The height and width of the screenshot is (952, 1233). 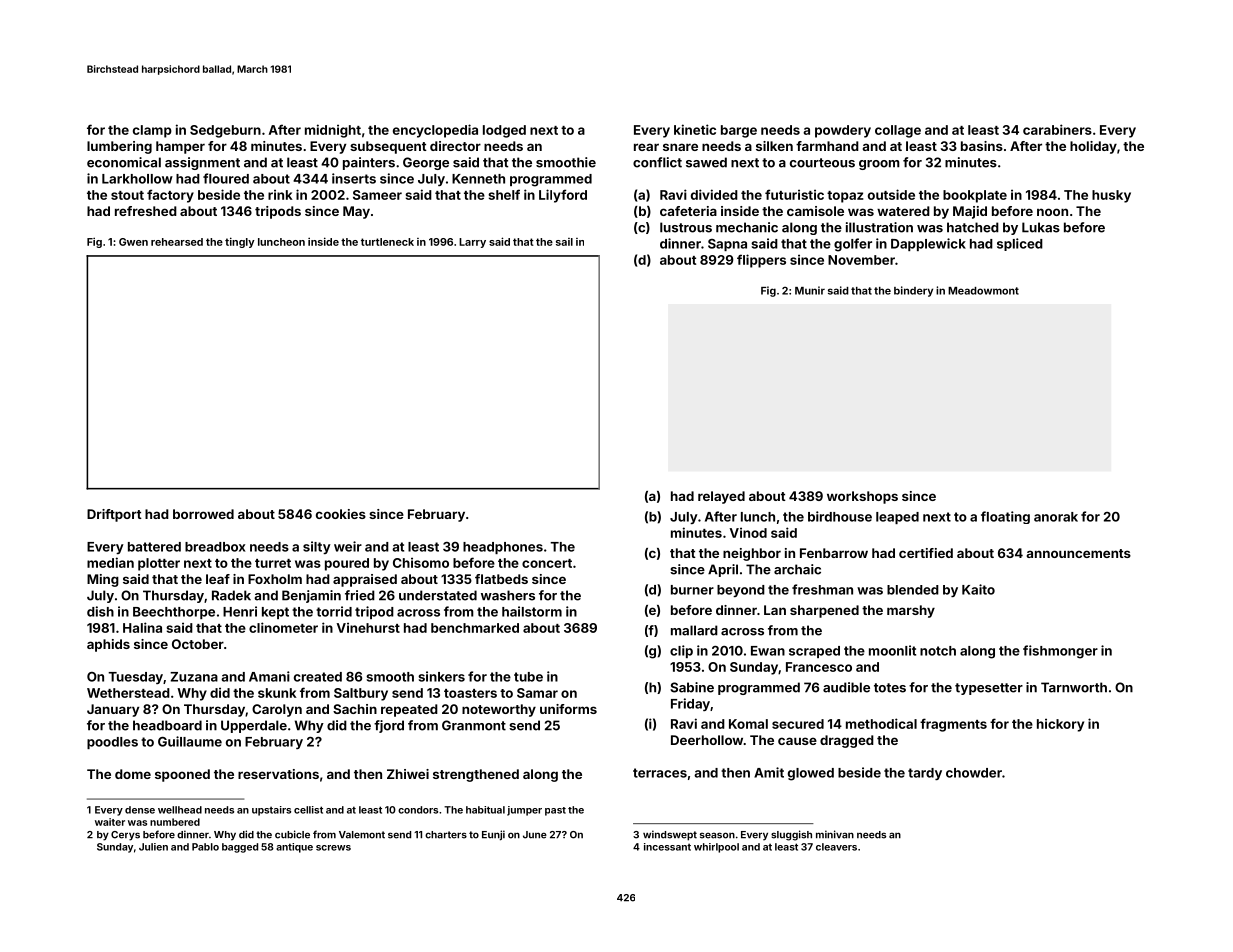 I want to click on April, so click(x=723, y=570).
